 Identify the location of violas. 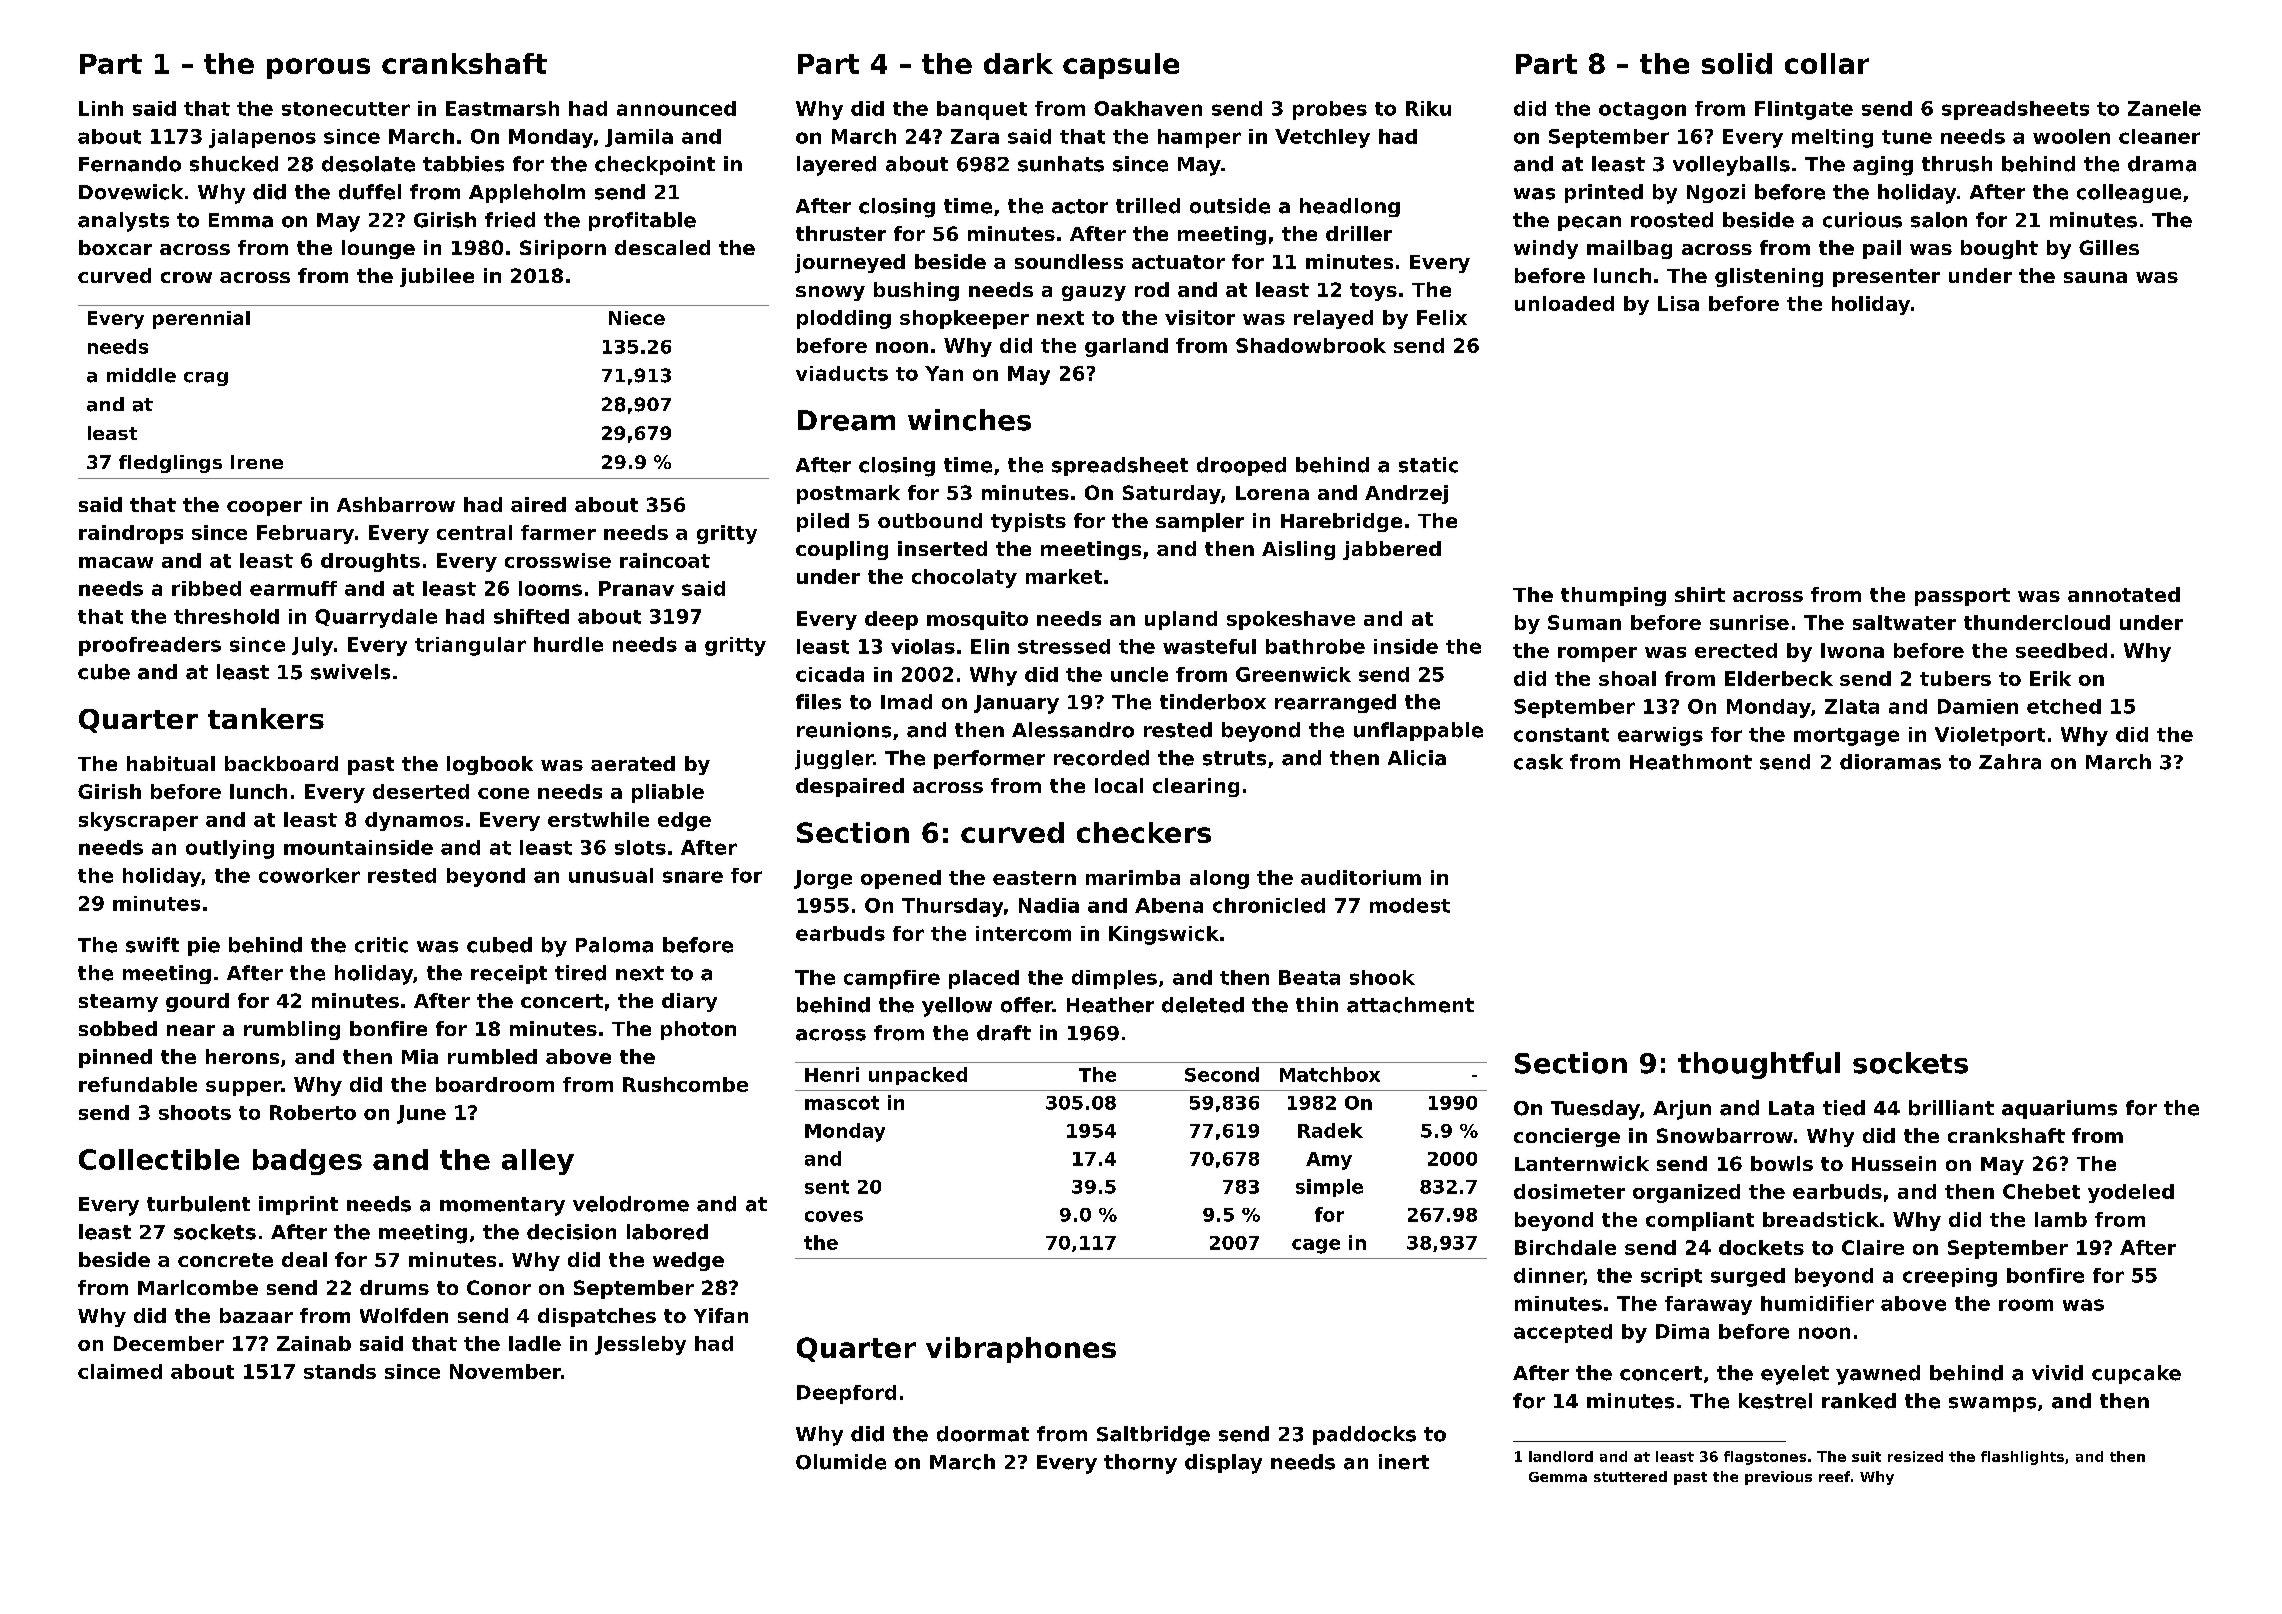
(923, 646).
